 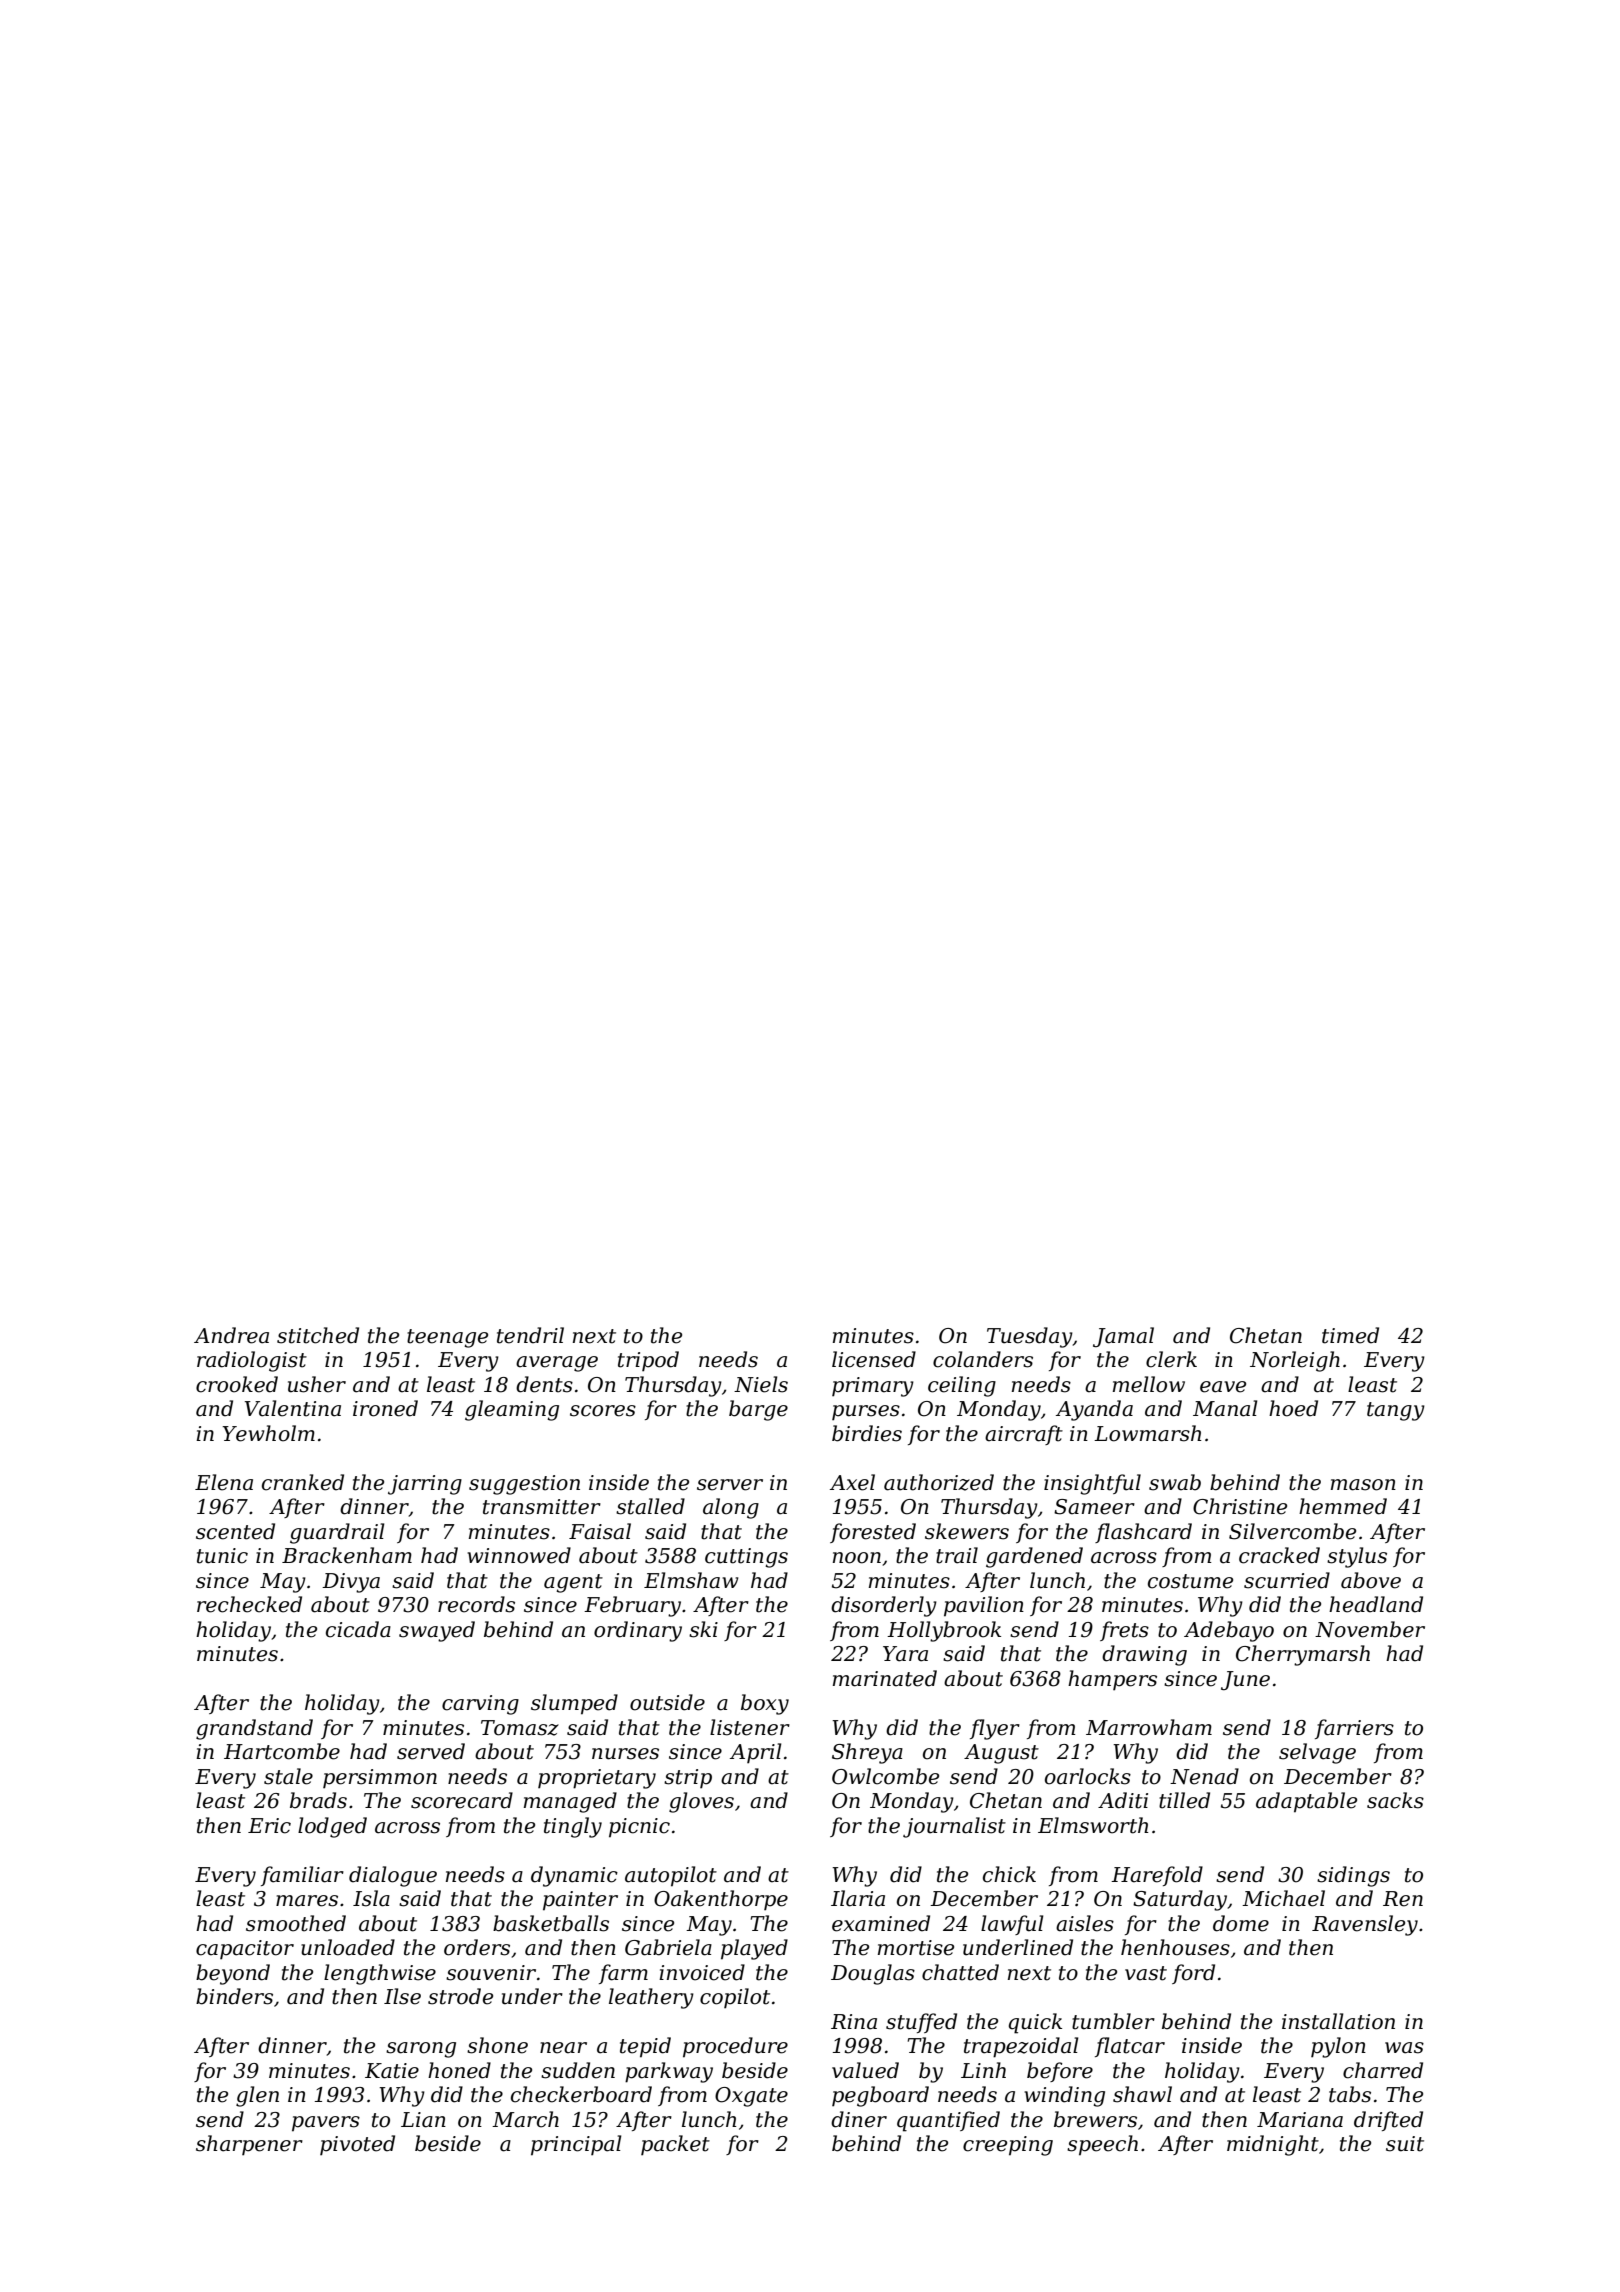 What do you see at coordinates (1350, 1335) in the image?
I see `timed` at bounding box center [1350, 1335].
